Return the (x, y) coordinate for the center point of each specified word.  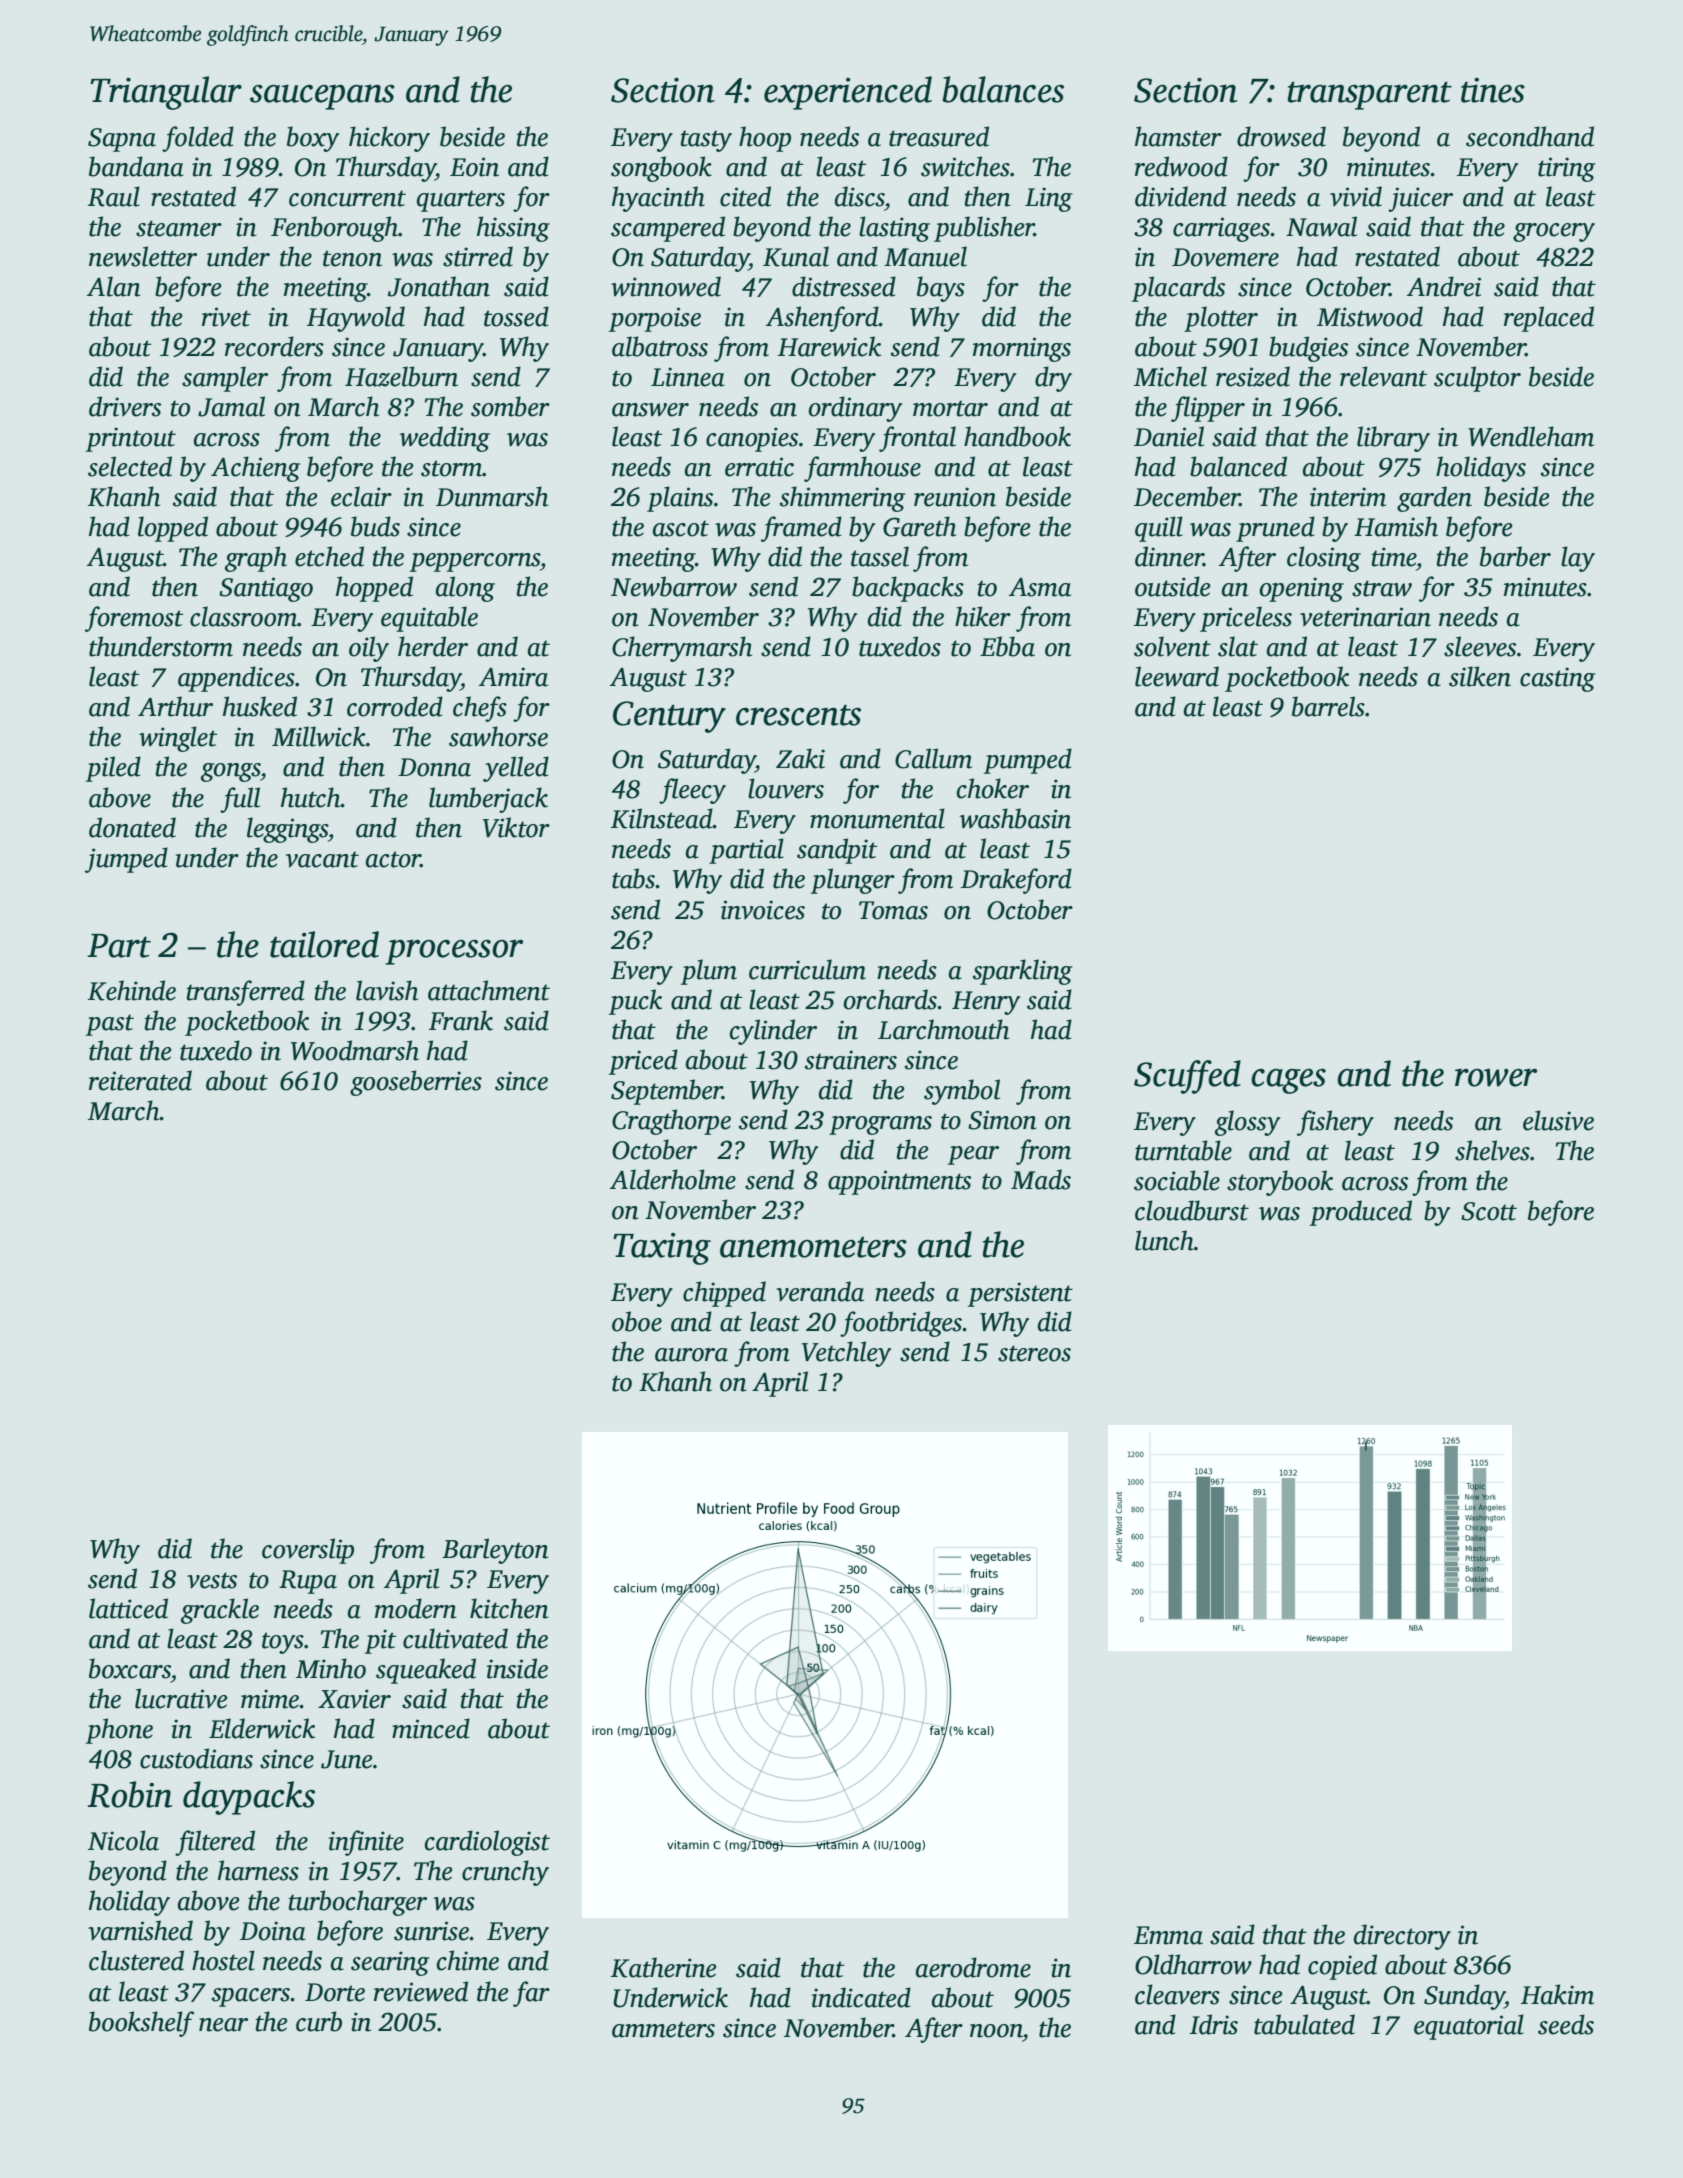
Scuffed (1187, 1077)
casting (1557, 679)
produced (1361, 1213)
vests (212, 1580)
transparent (1370, 96)
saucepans (322, 97)
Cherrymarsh (682, 649)
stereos (1034, 1353)
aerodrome (973, 1967)
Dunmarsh (492, 496)
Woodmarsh (355, 1050)
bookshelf (141, 2024)
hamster (1178, 136)
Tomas (893, 910)
